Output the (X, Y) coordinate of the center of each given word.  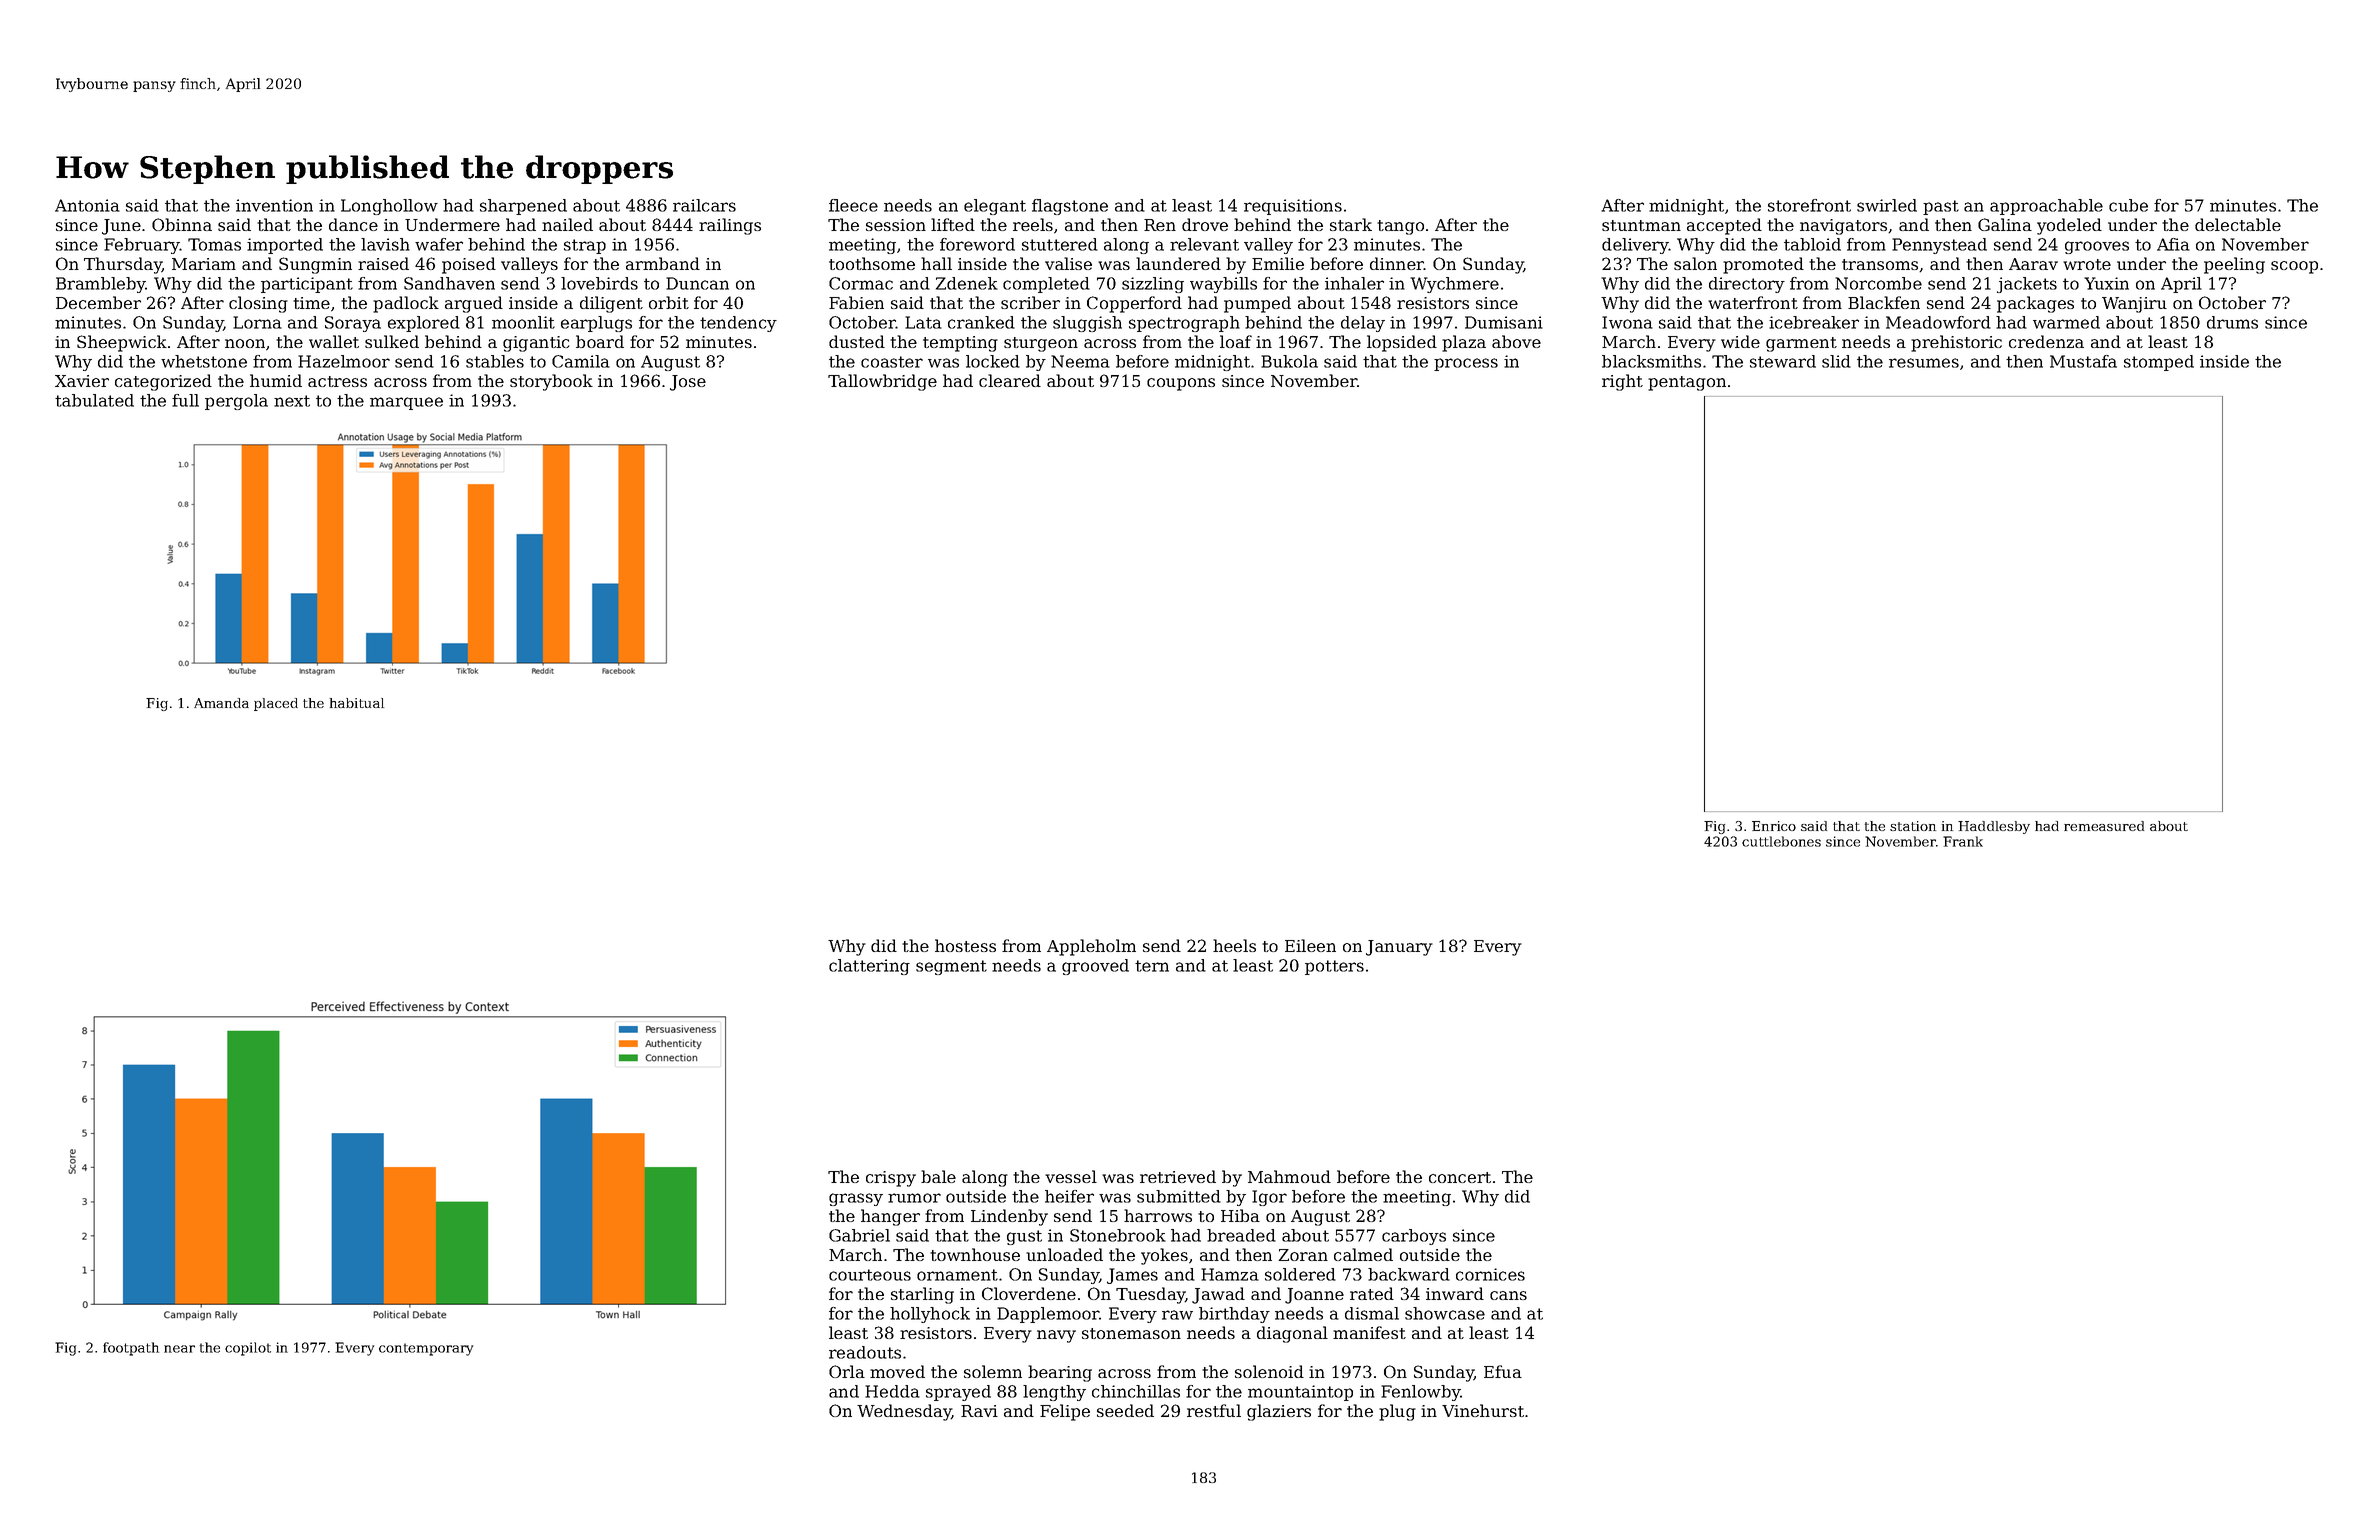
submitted (1179, 1196)
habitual (357, 703)
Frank (1963, 841)
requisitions (1293, 207)
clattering (869, 967)
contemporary (426, 1349)
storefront (1809, 205)
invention (274, 205)
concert (1460, 1177)
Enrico (1774, 826)
